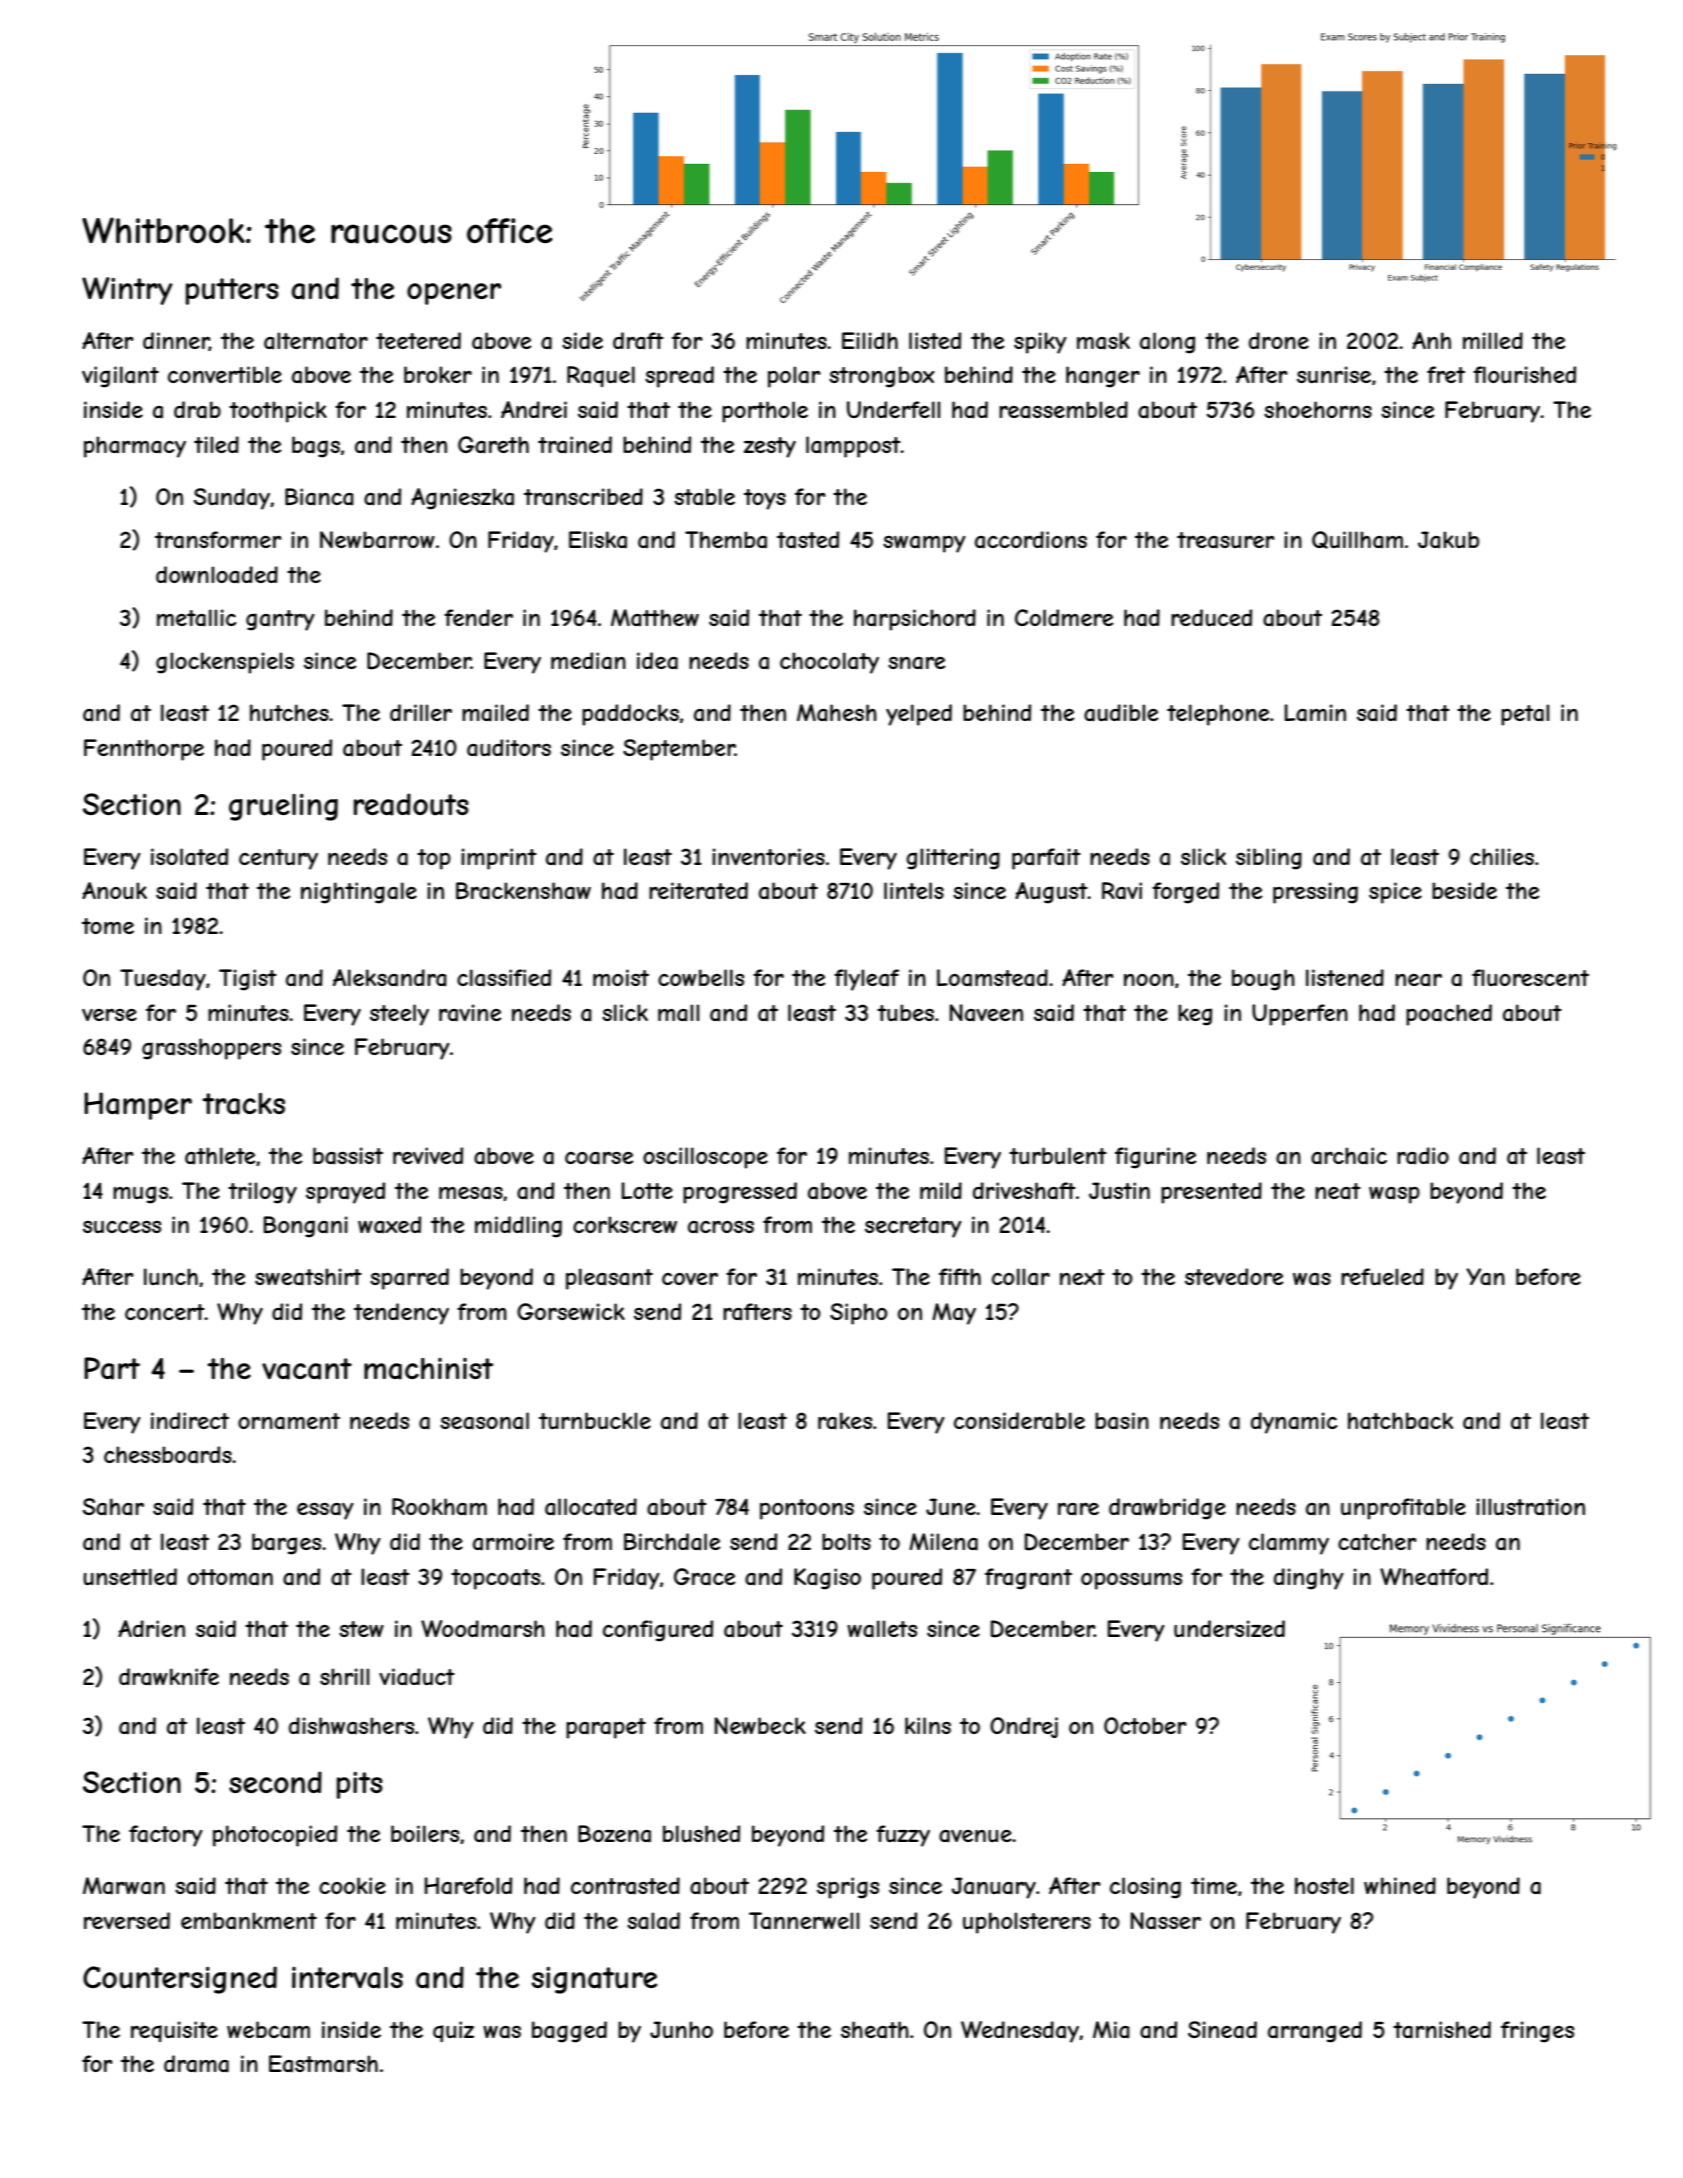 The image size is (1683, 2178). I want to click on Wheatford, so click(1434, 1577).
